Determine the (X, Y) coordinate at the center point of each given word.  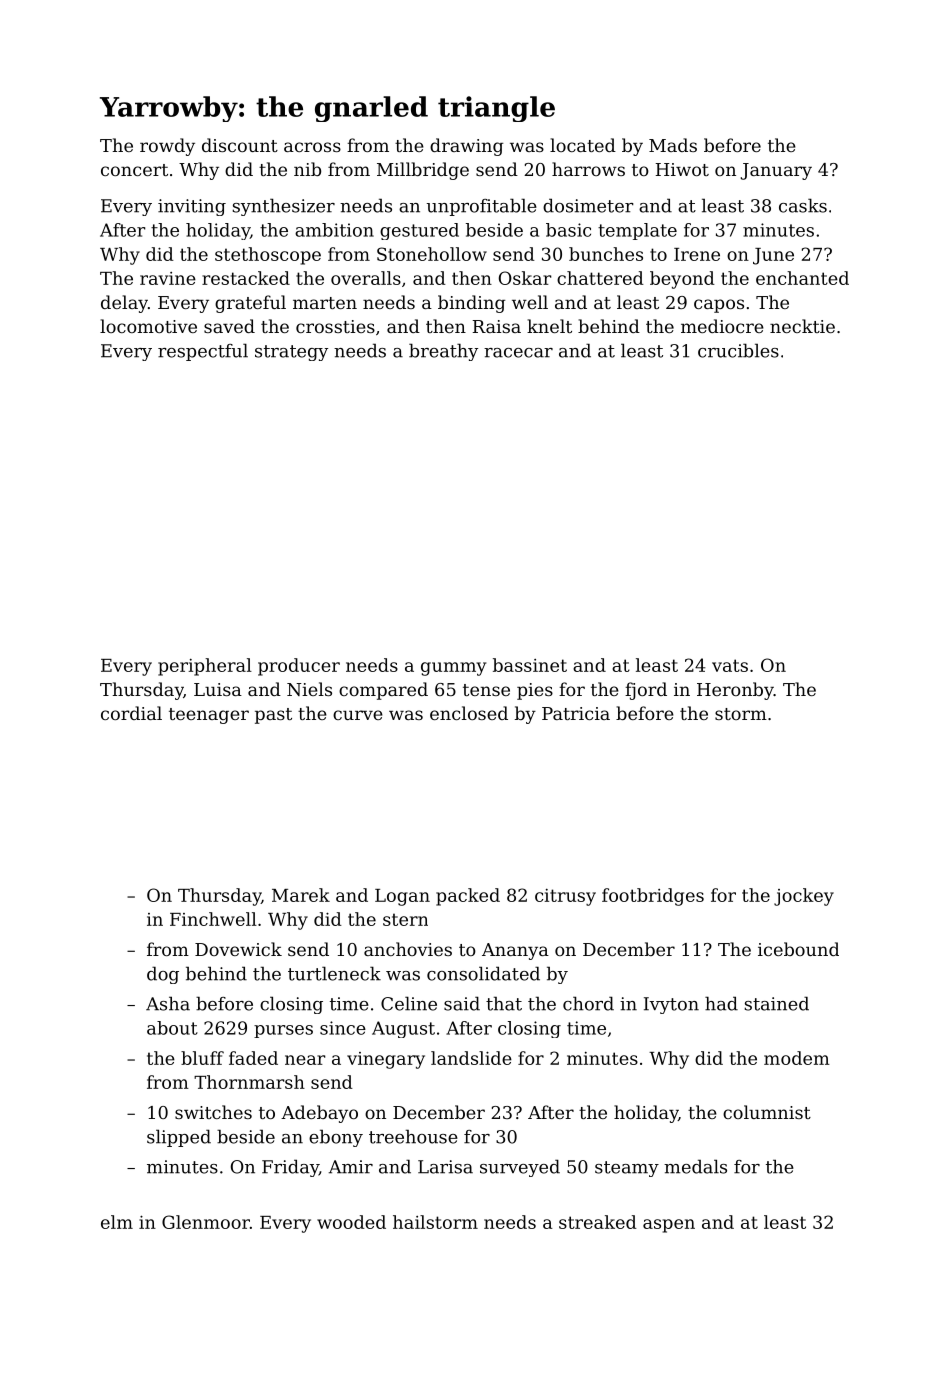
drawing (467, 147)
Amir (351, 1167)
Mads (673, 145)
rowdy (167, 147)
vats (730, 665)
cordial (131, 713)
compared (383, 691)
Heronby (735, 691)
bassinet (530, 665)
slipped (179, 1138)
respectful (203, 352)
